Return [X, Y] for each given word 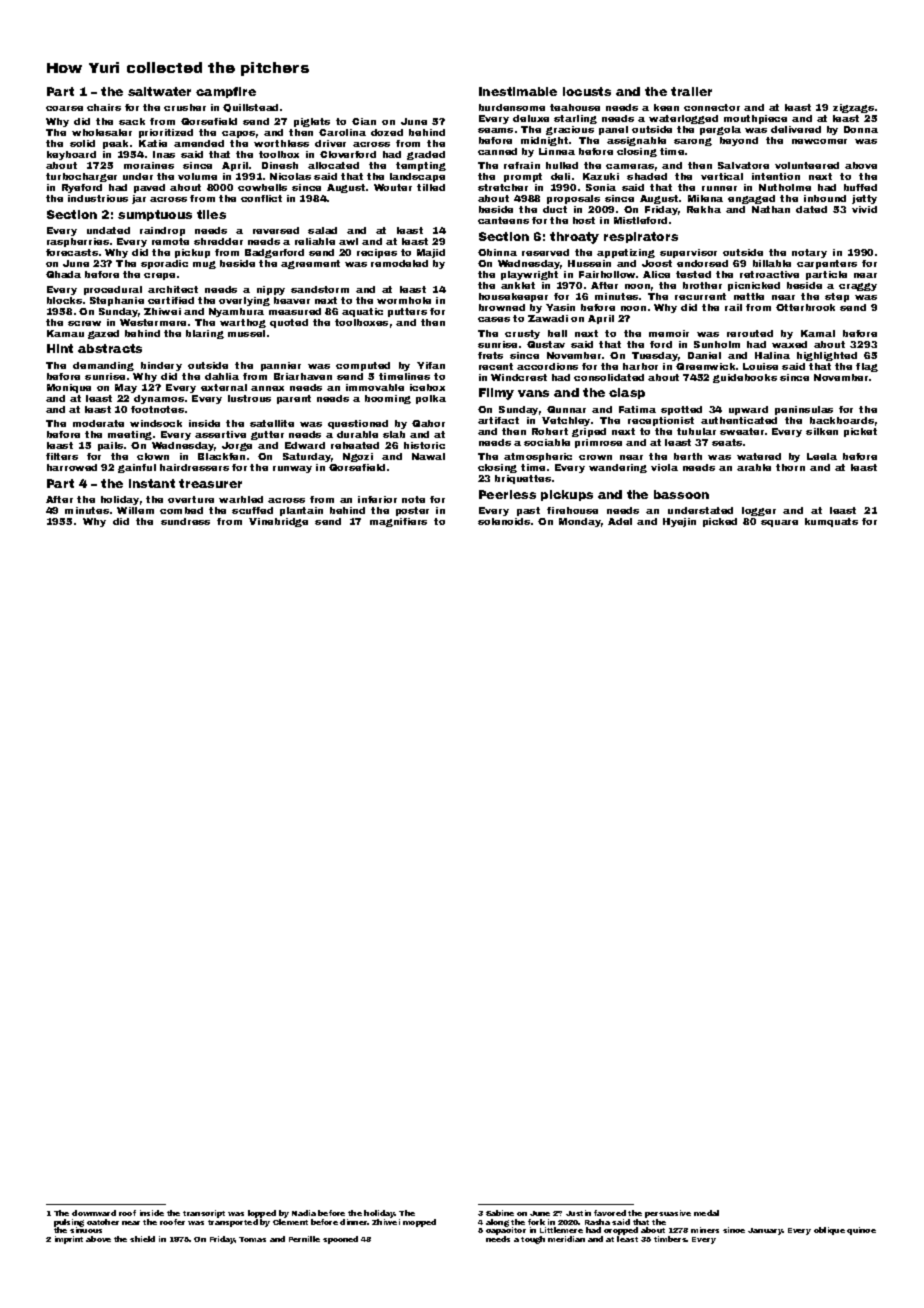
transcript [204, 1214]
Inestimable [518, 91]
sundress [185, 521]
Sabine [500, 1213]
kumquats [831, 522]
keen [666, 107]
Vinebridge [278, 522]
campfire [226, 92]
